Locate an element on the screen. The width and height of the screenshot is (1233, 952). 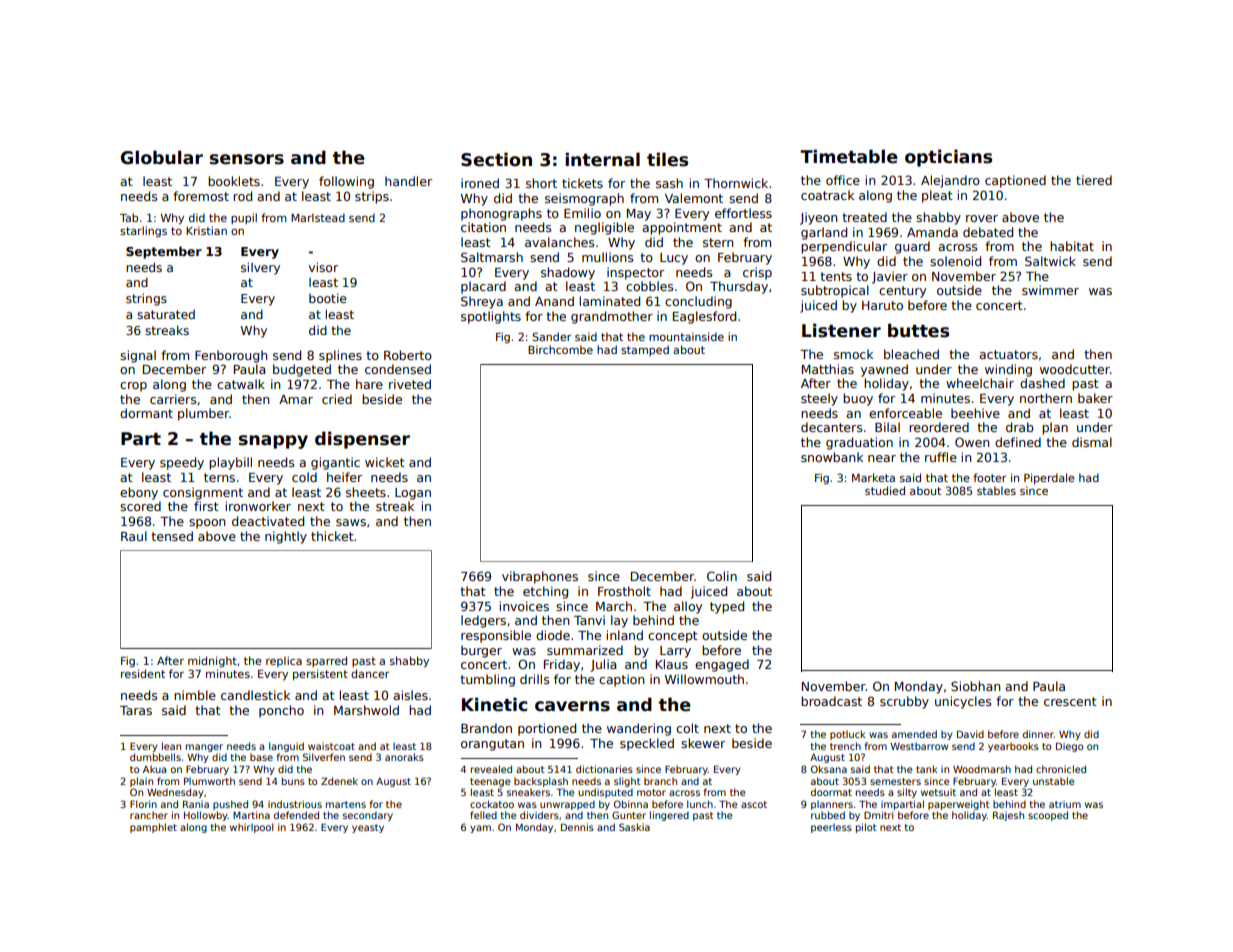
peerless is located at coordinates (831, 828).
